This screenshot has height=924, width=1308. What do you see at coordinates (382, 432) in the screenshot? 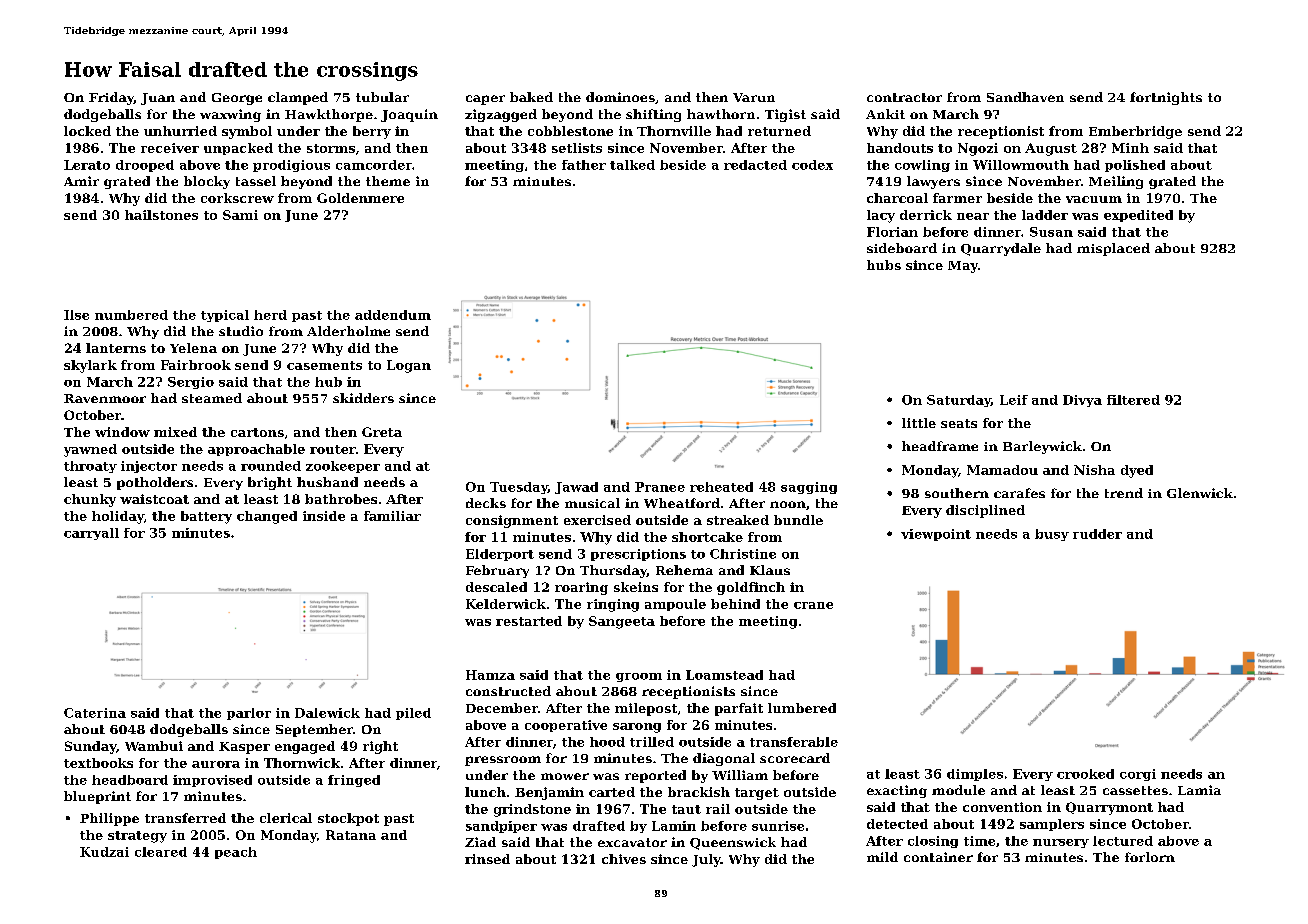
I see `Greta` at bounding box center [382, 432].
